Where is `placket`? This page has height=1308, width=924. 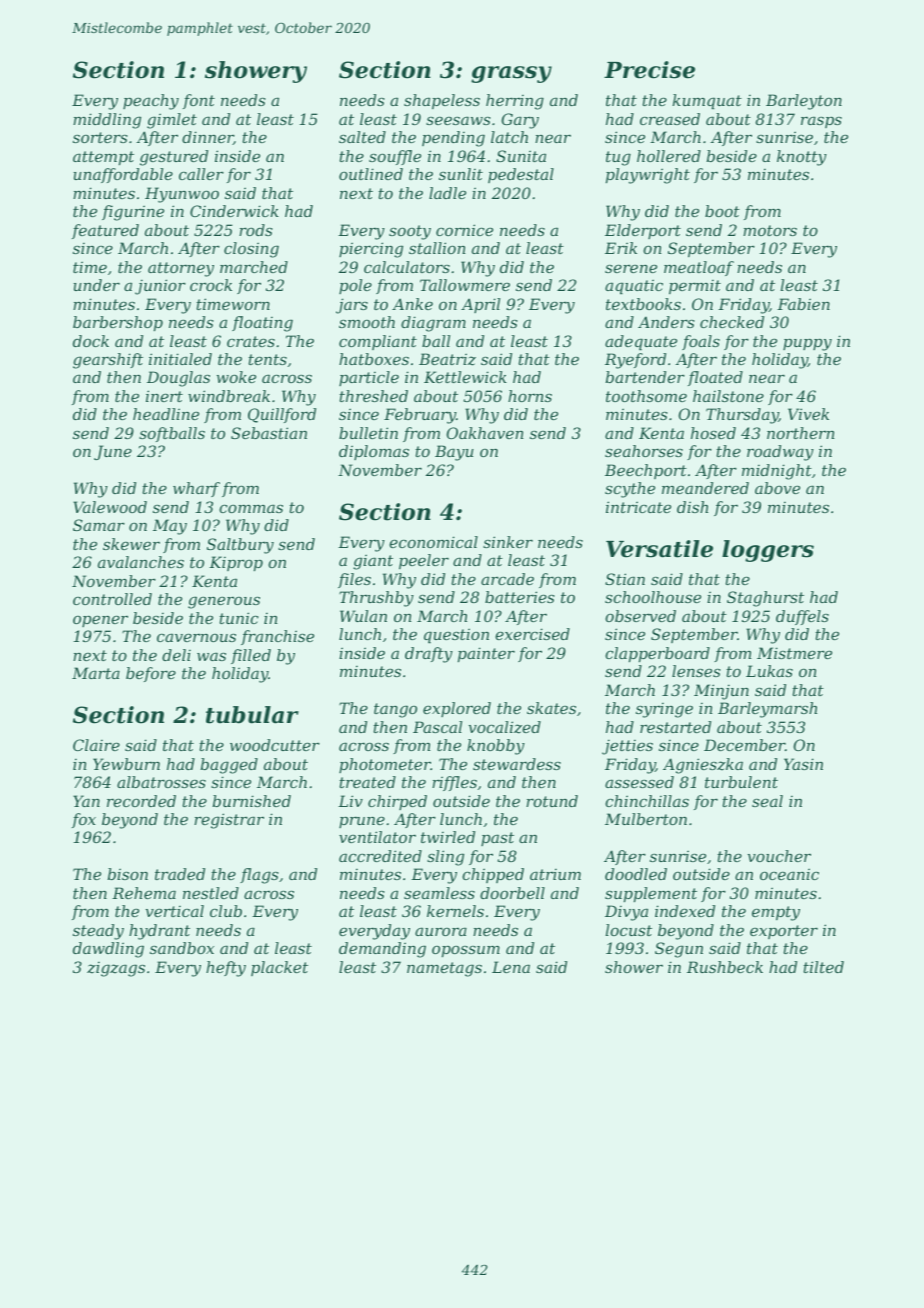
placket is located at coordinates (279, 968).
